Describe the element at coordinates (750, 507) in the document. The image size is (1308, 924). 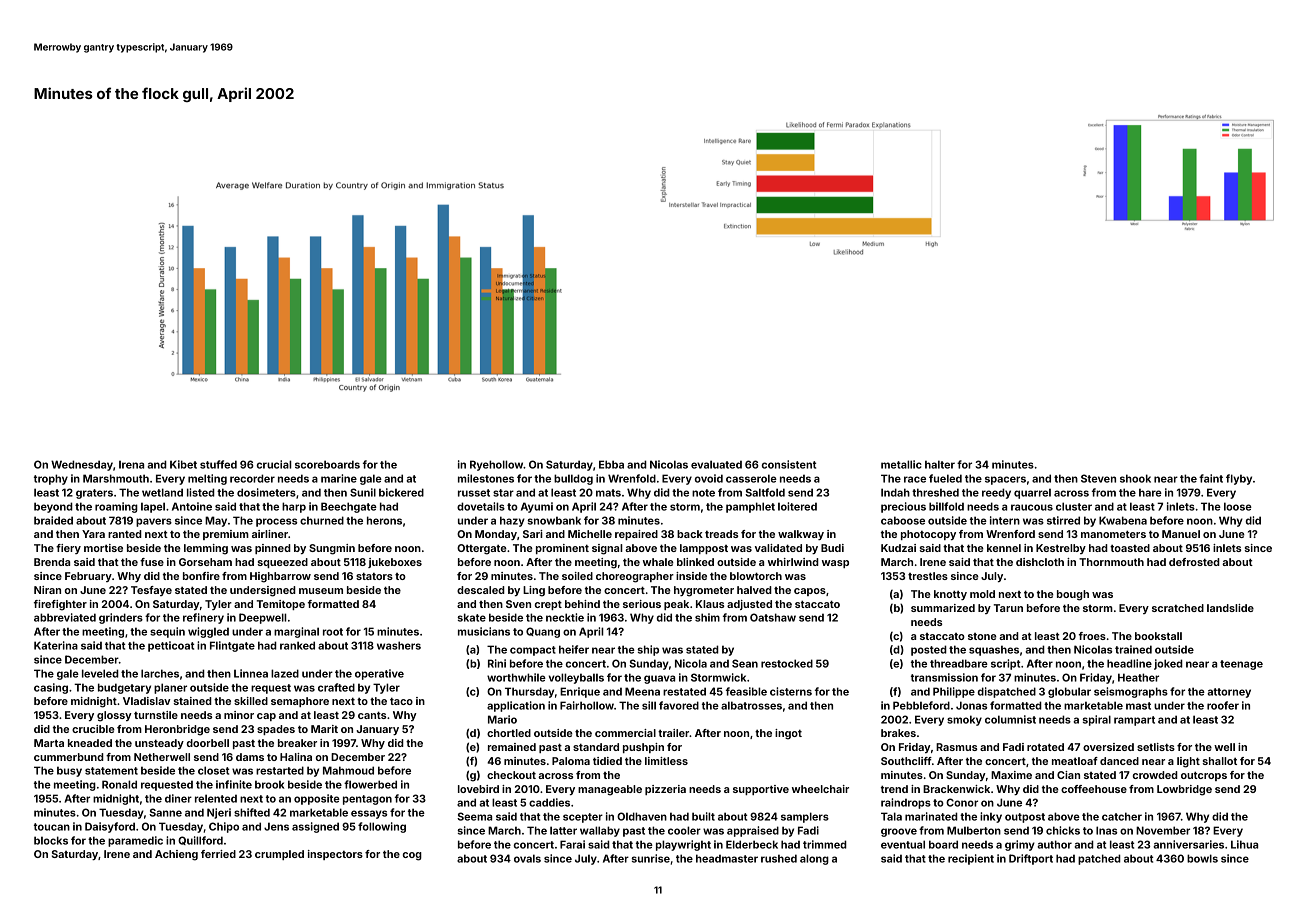
I see `pamphlet` at that location.
